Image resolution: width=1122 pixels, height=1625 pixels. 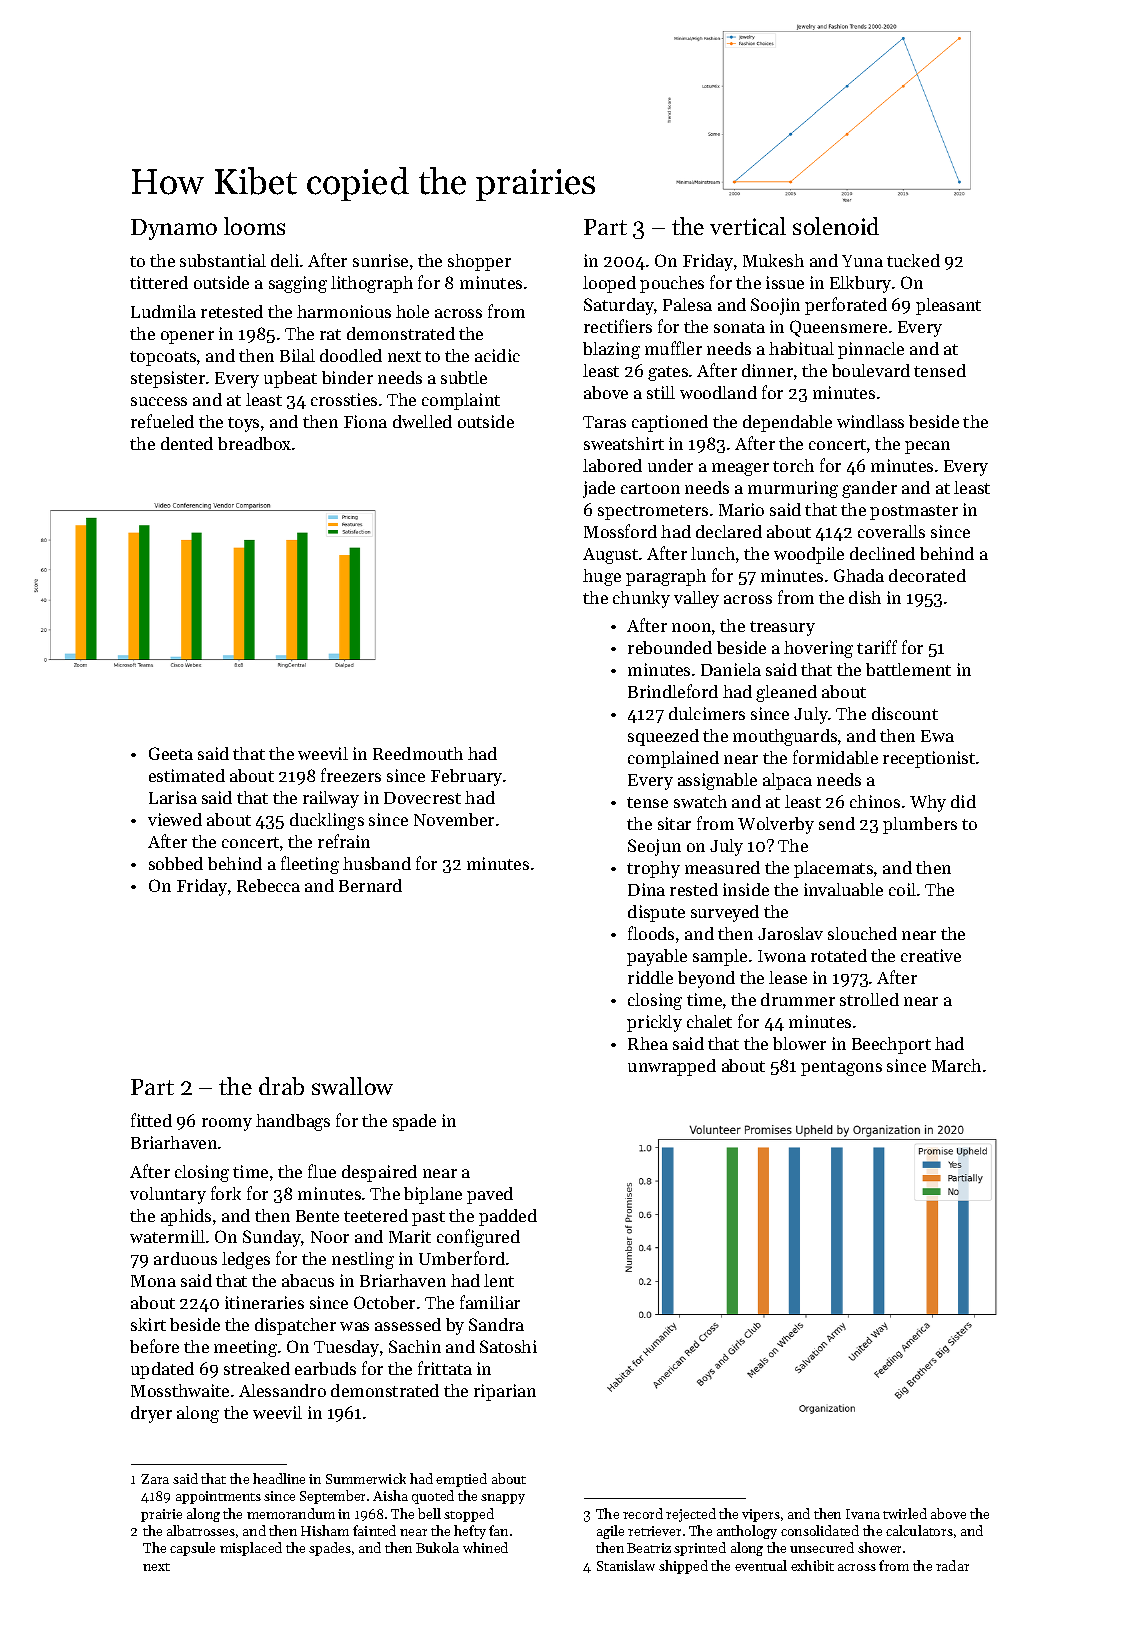 What do you see at coordinates (445, 1368) in the image?
I see `frittata` at bounding box center [445, 1368].
